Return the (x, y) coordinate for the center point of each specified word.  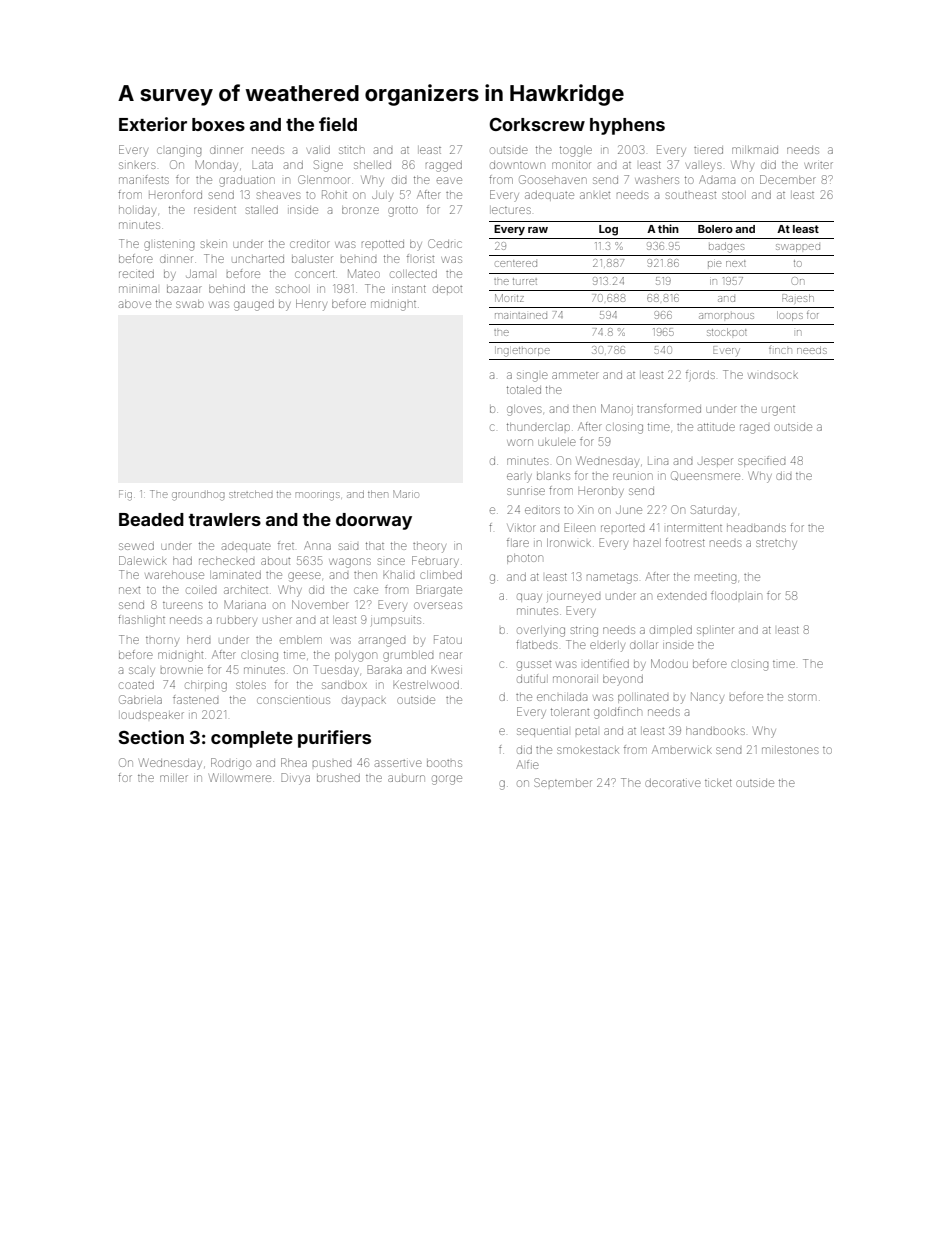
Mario (405, 494)
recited (136, 274)
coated (136, 685)
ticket (718, 783)
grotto (403, 211)
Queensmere (705, 476)
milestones (790, 750)
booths (444, 763)
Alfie (528, 764)
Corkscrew (537, 124)
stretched (251, 494)
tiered (708, 150)
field (338, 124)
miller (174, 778)
